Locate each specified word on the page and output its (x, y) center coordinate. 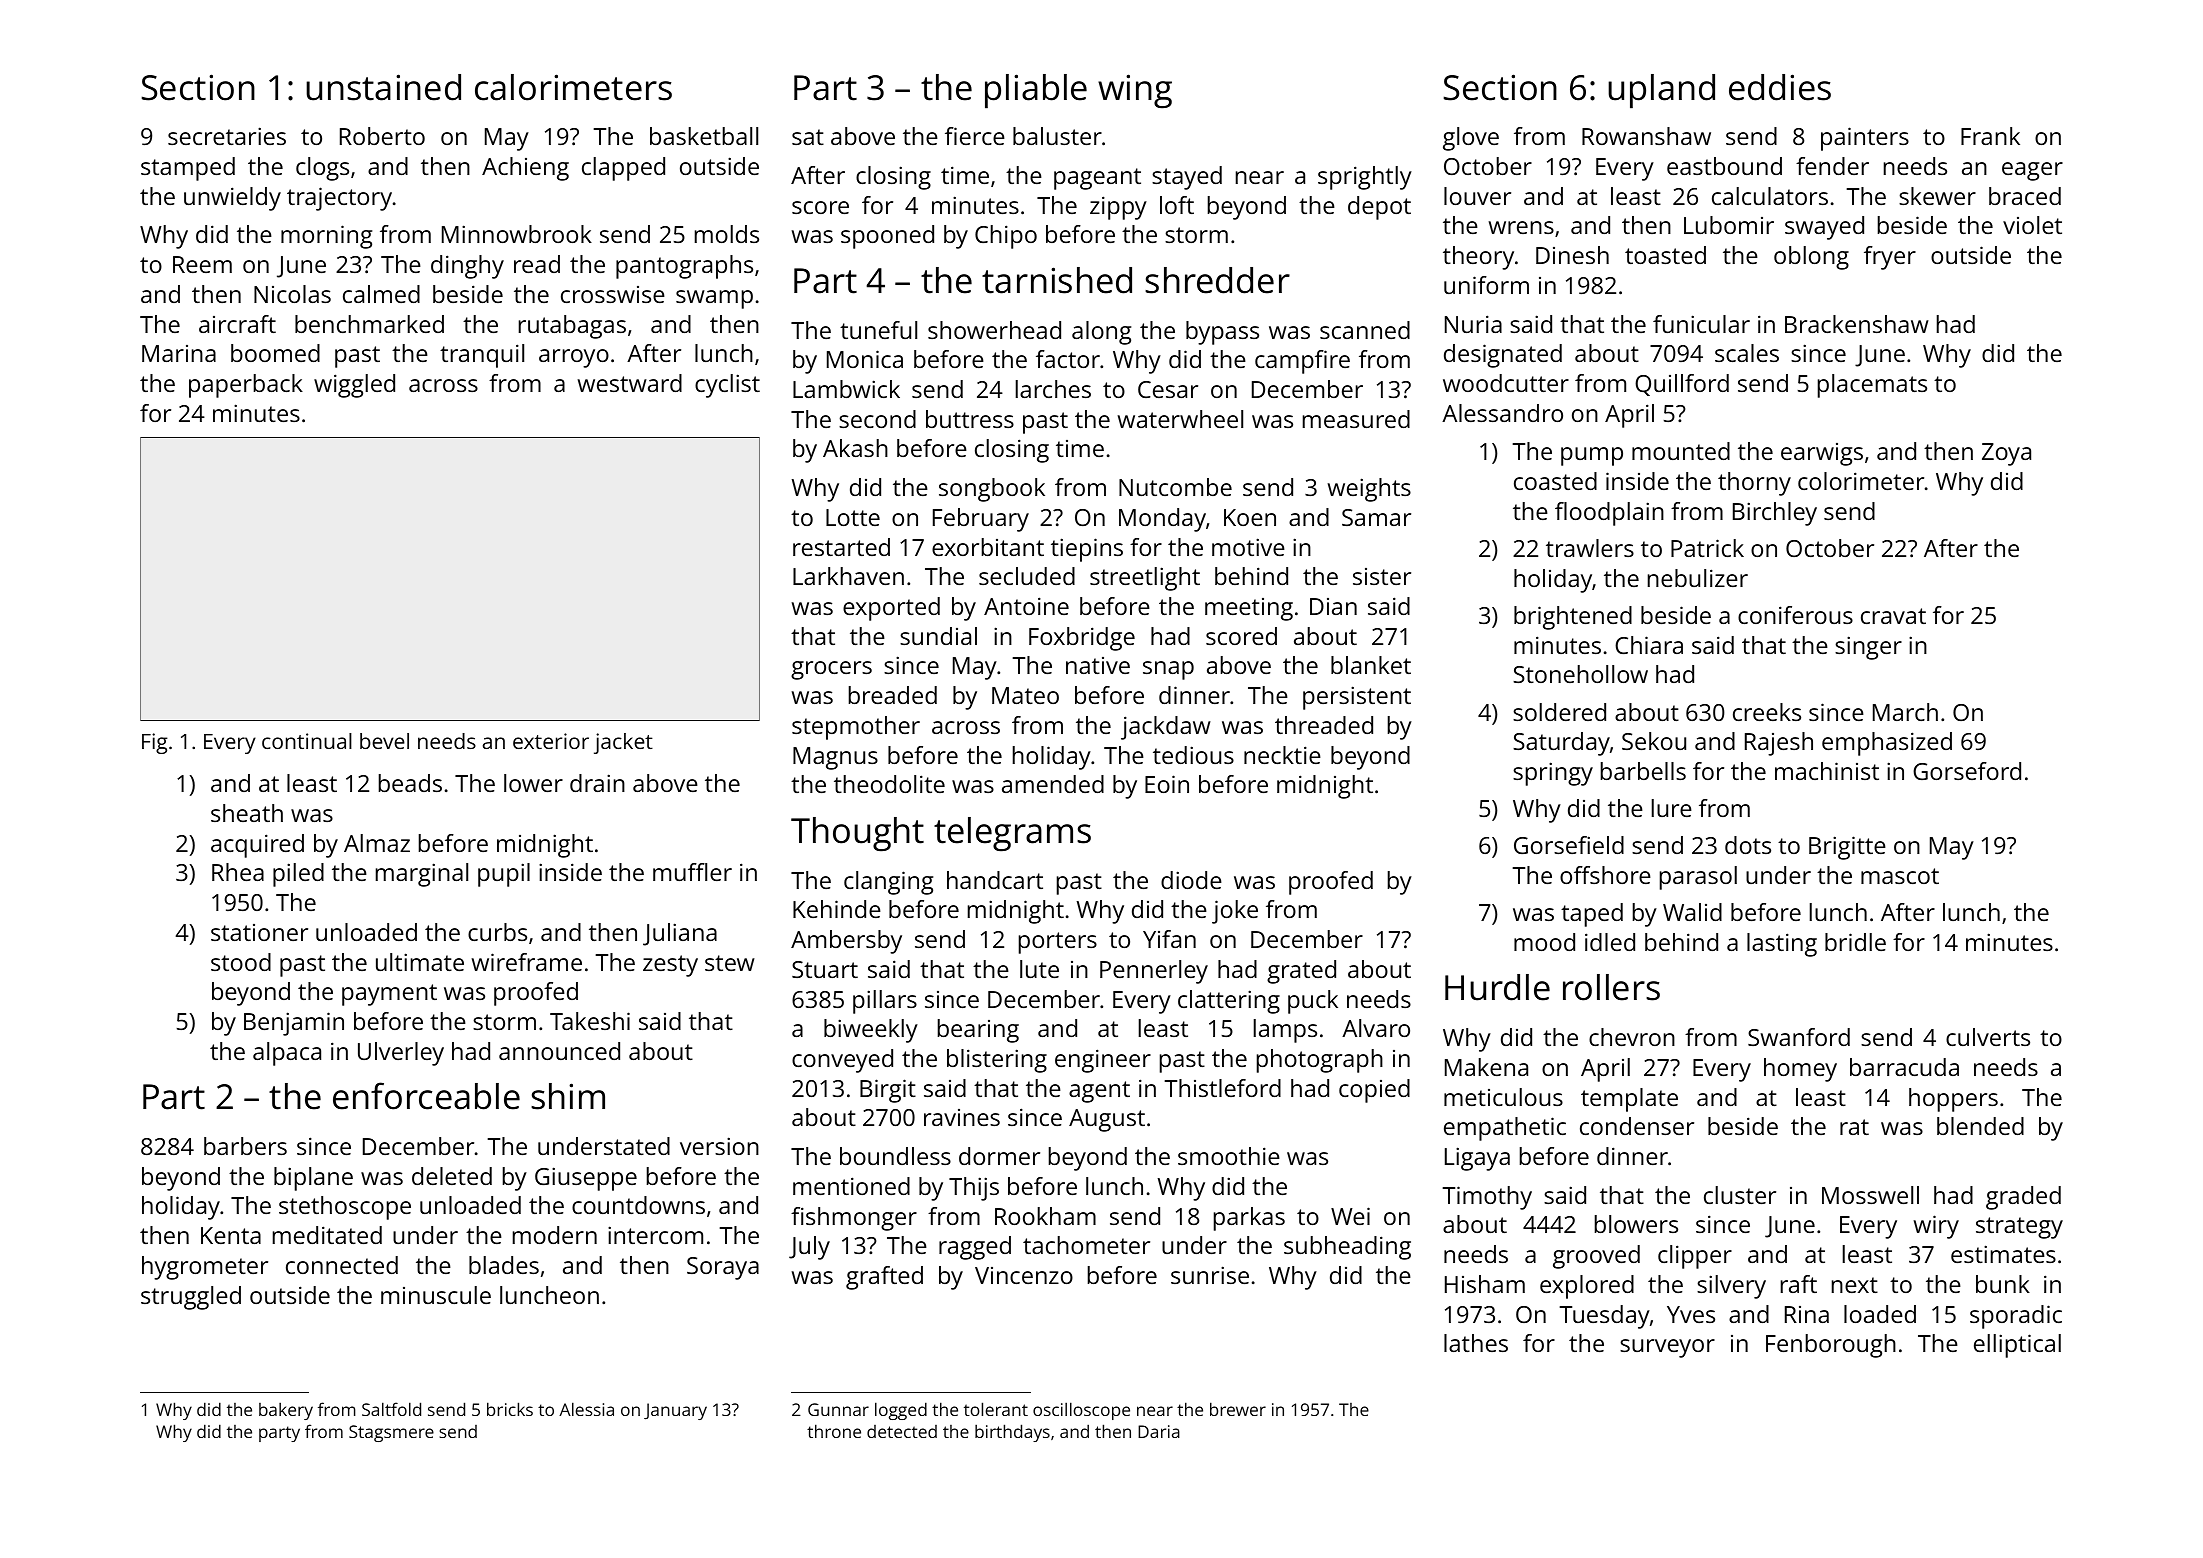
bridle (1855, 942)
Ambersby (846, 942)
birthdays (1012, 1433)
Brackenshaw (1857, 324)
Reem (202, 264)
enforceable (426, 1096)
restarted (841, 547)
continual (307, 741)
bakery (286, 1411)
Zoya (2006, 454)
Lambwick (846, 389)
